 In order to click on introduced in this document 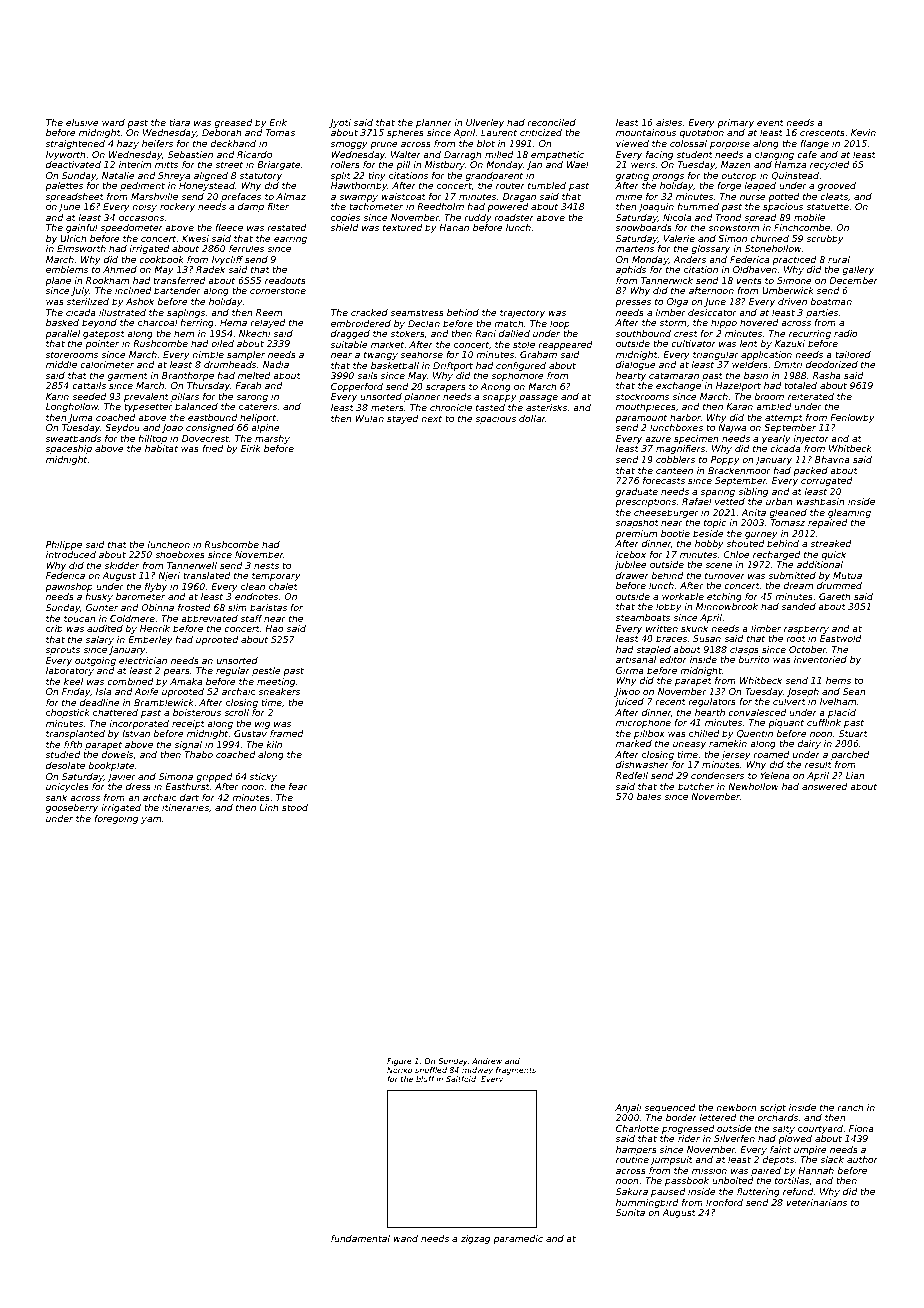, I will do `click(71, 554)`.
